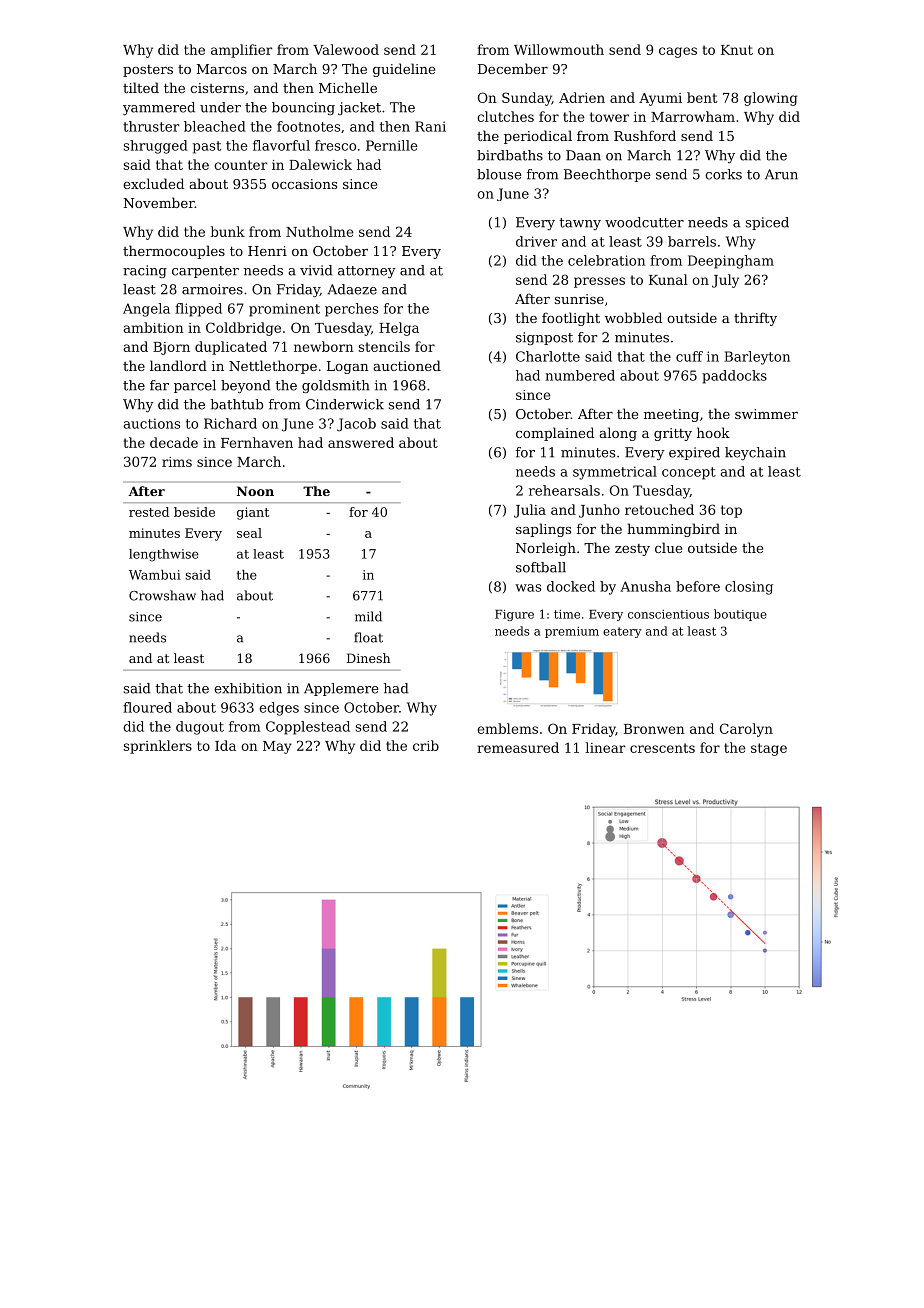 This image has height=1308, width=924. I want to click on cages, so click(678, 52).
